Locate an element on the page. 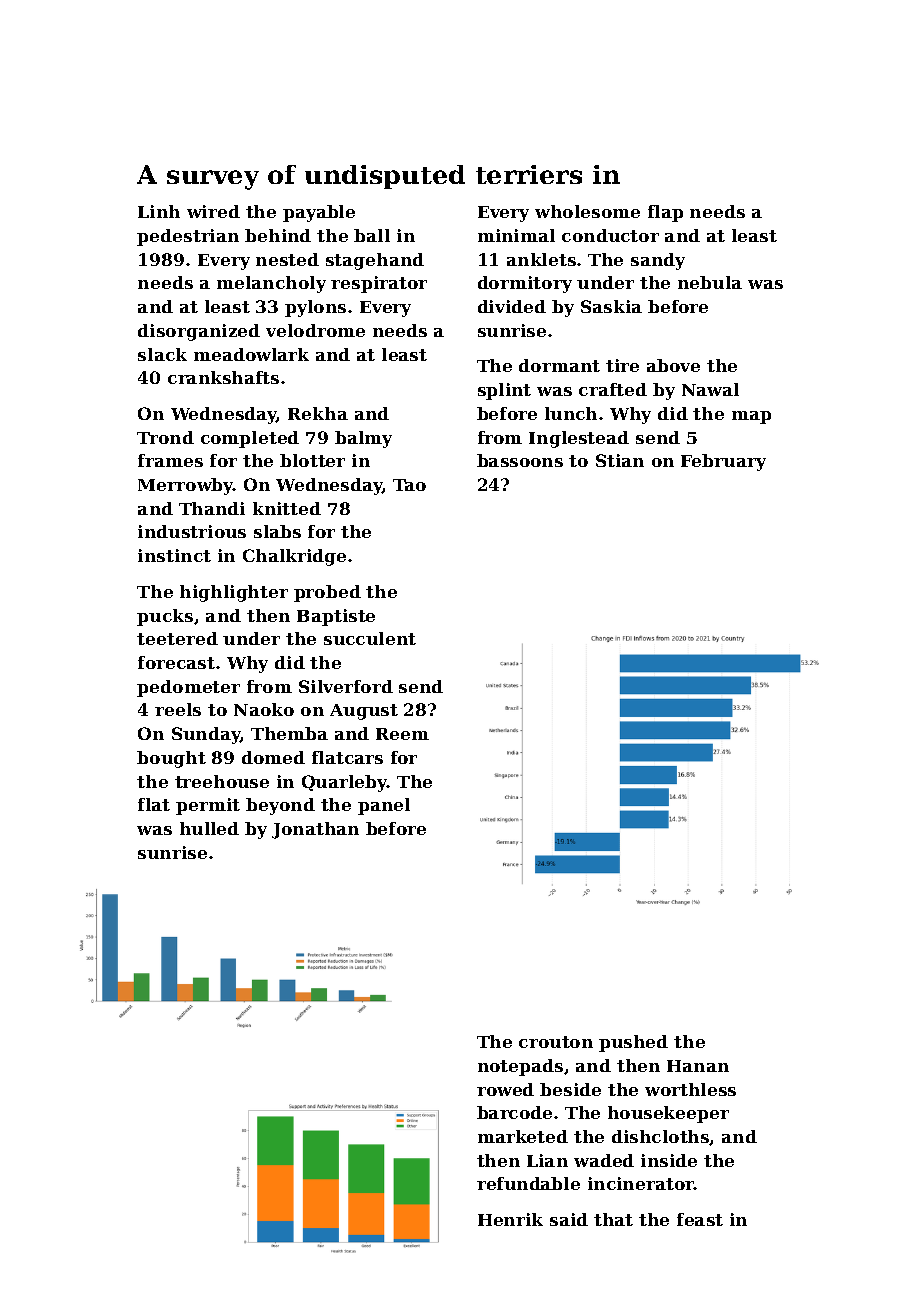 The image size is (924, 1311). pedestrian is located at coordinates (188, 237).
